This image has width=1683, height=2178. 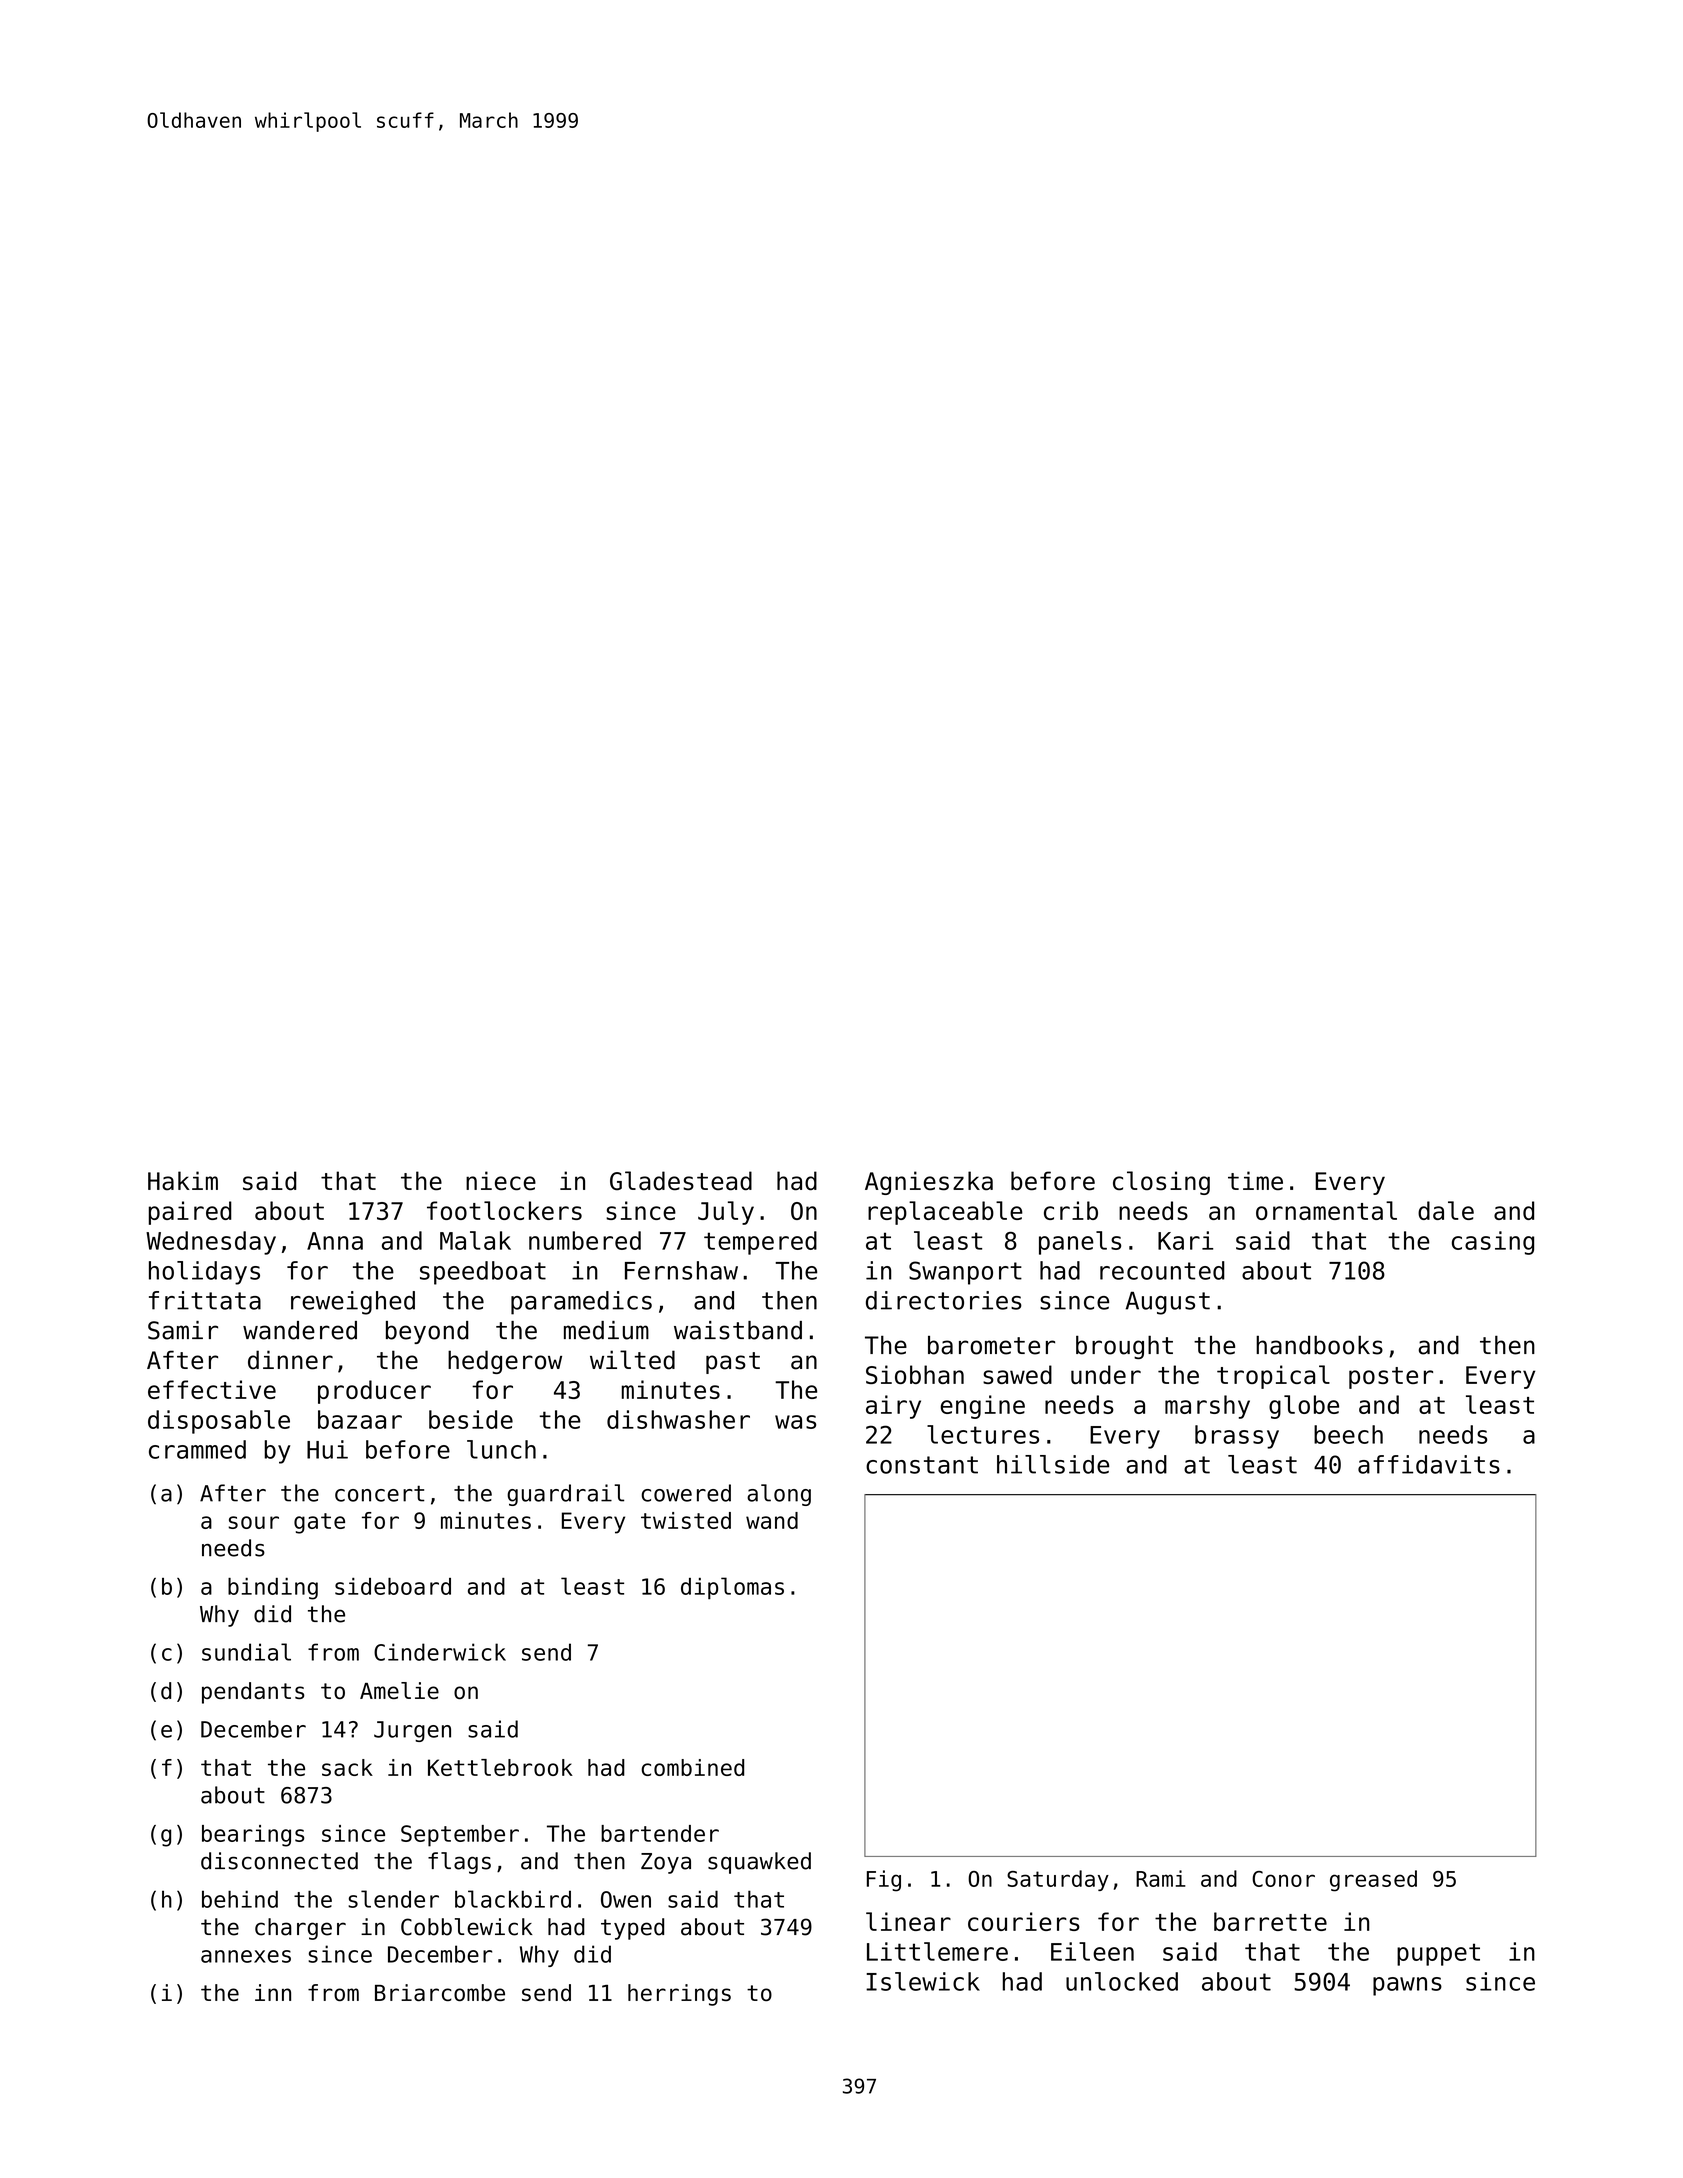 I want to click on Cinderwick, so click(x=440, y=1652).
